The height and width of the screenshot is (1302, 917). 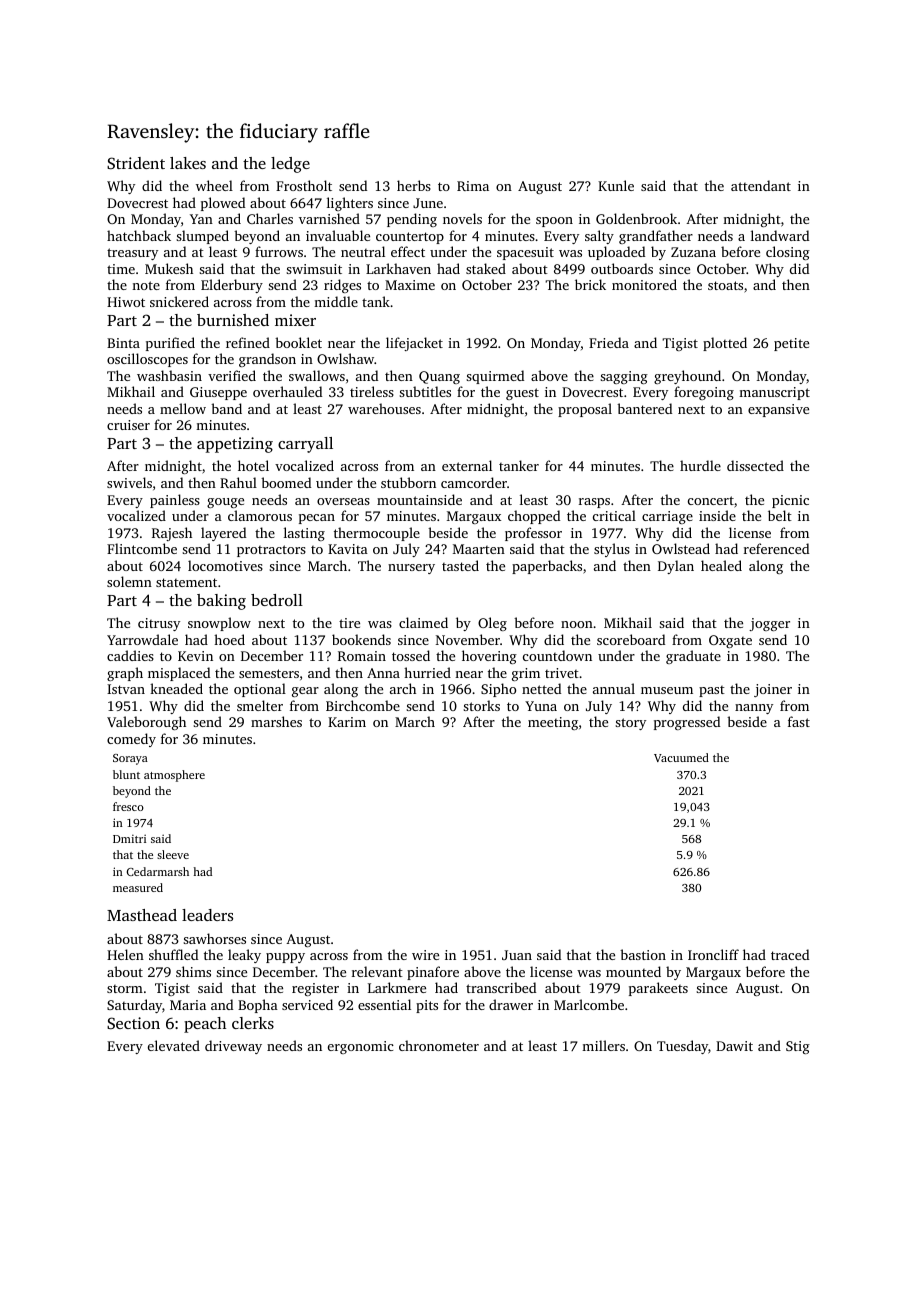 What do you see at coordinates (616, 185) in the screenshot?
I see `Kunle` at bounding box center [616, 185].
